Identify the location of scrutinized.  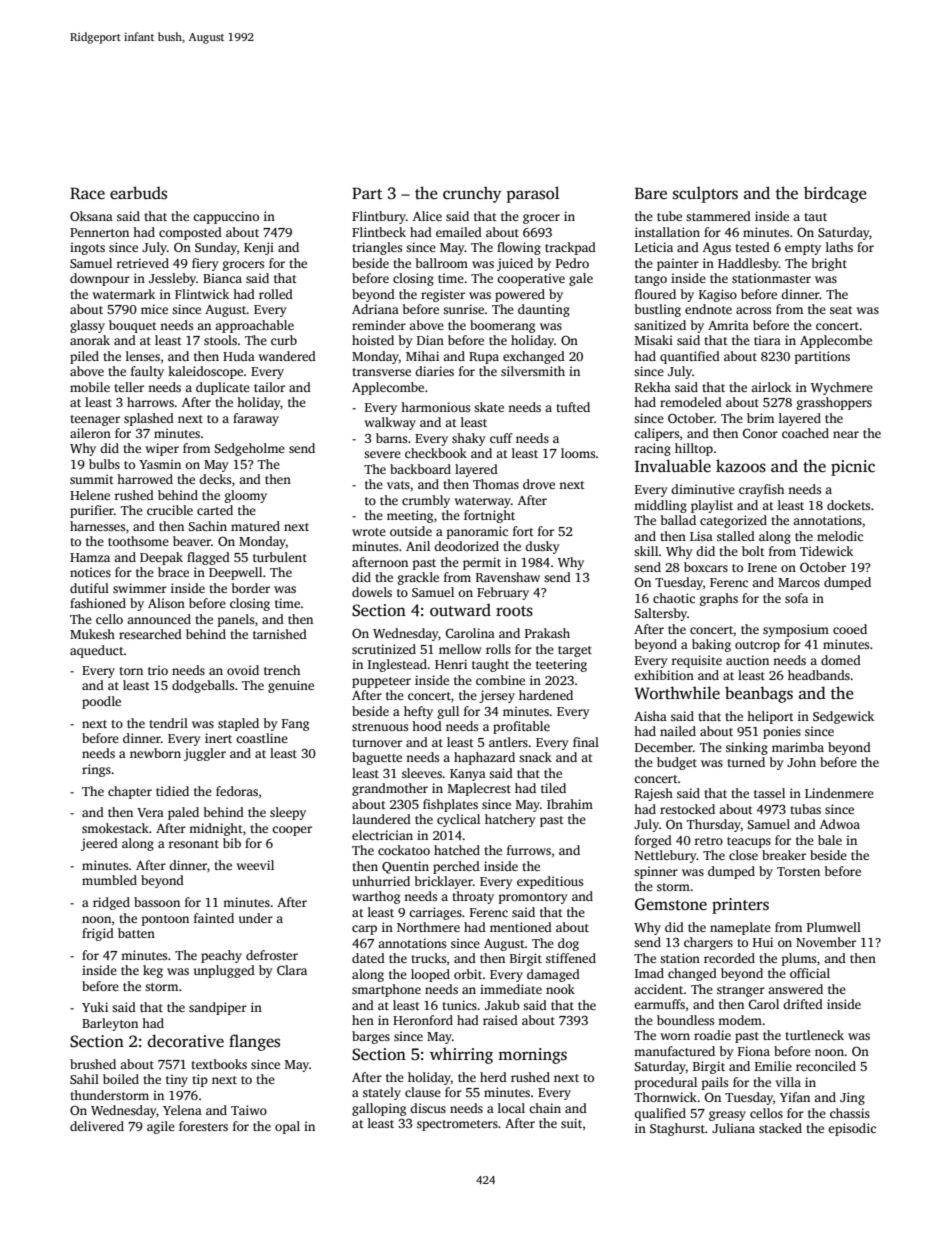
(384, 649).
